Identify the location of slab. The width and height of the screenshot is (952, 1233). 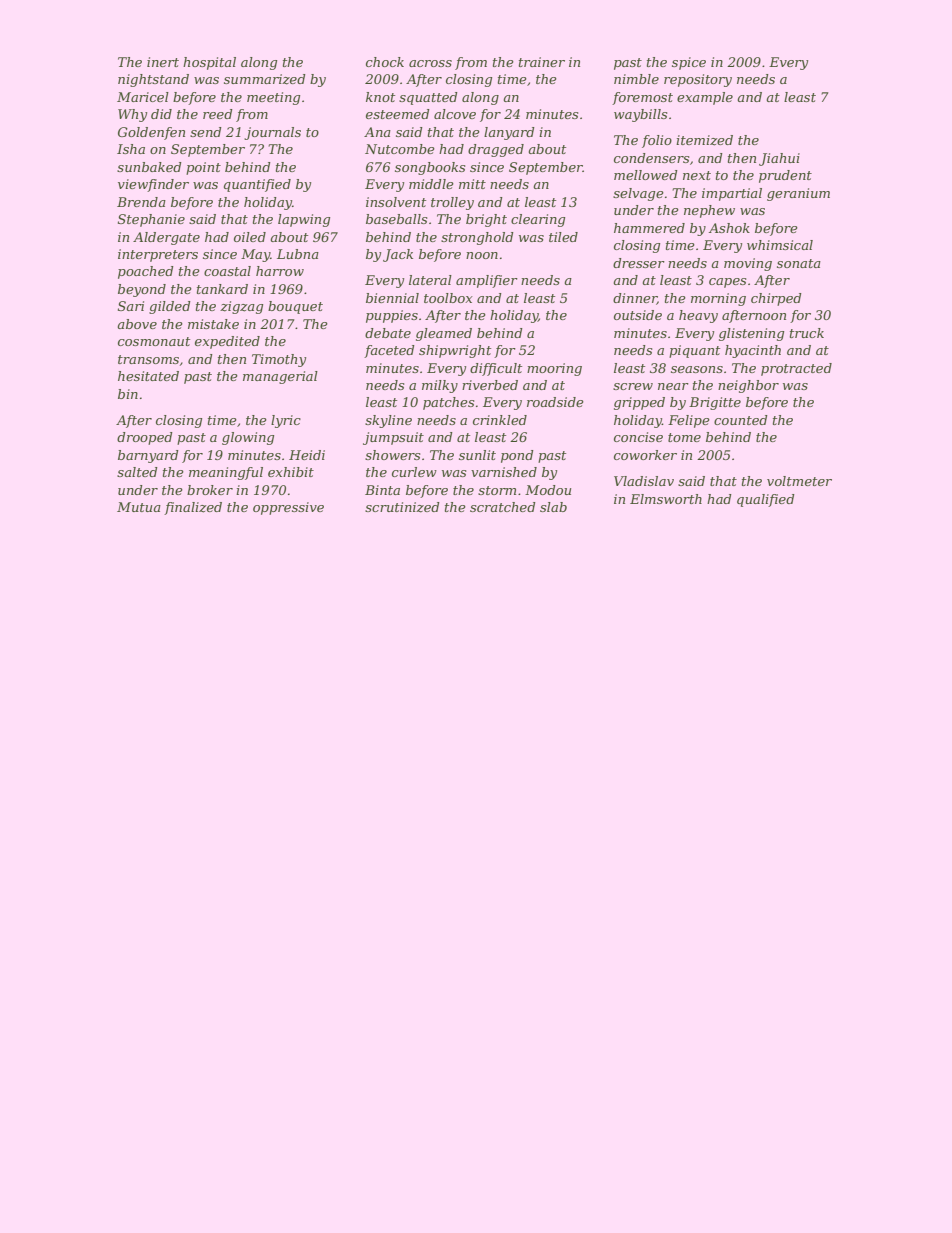
(553, 507).
